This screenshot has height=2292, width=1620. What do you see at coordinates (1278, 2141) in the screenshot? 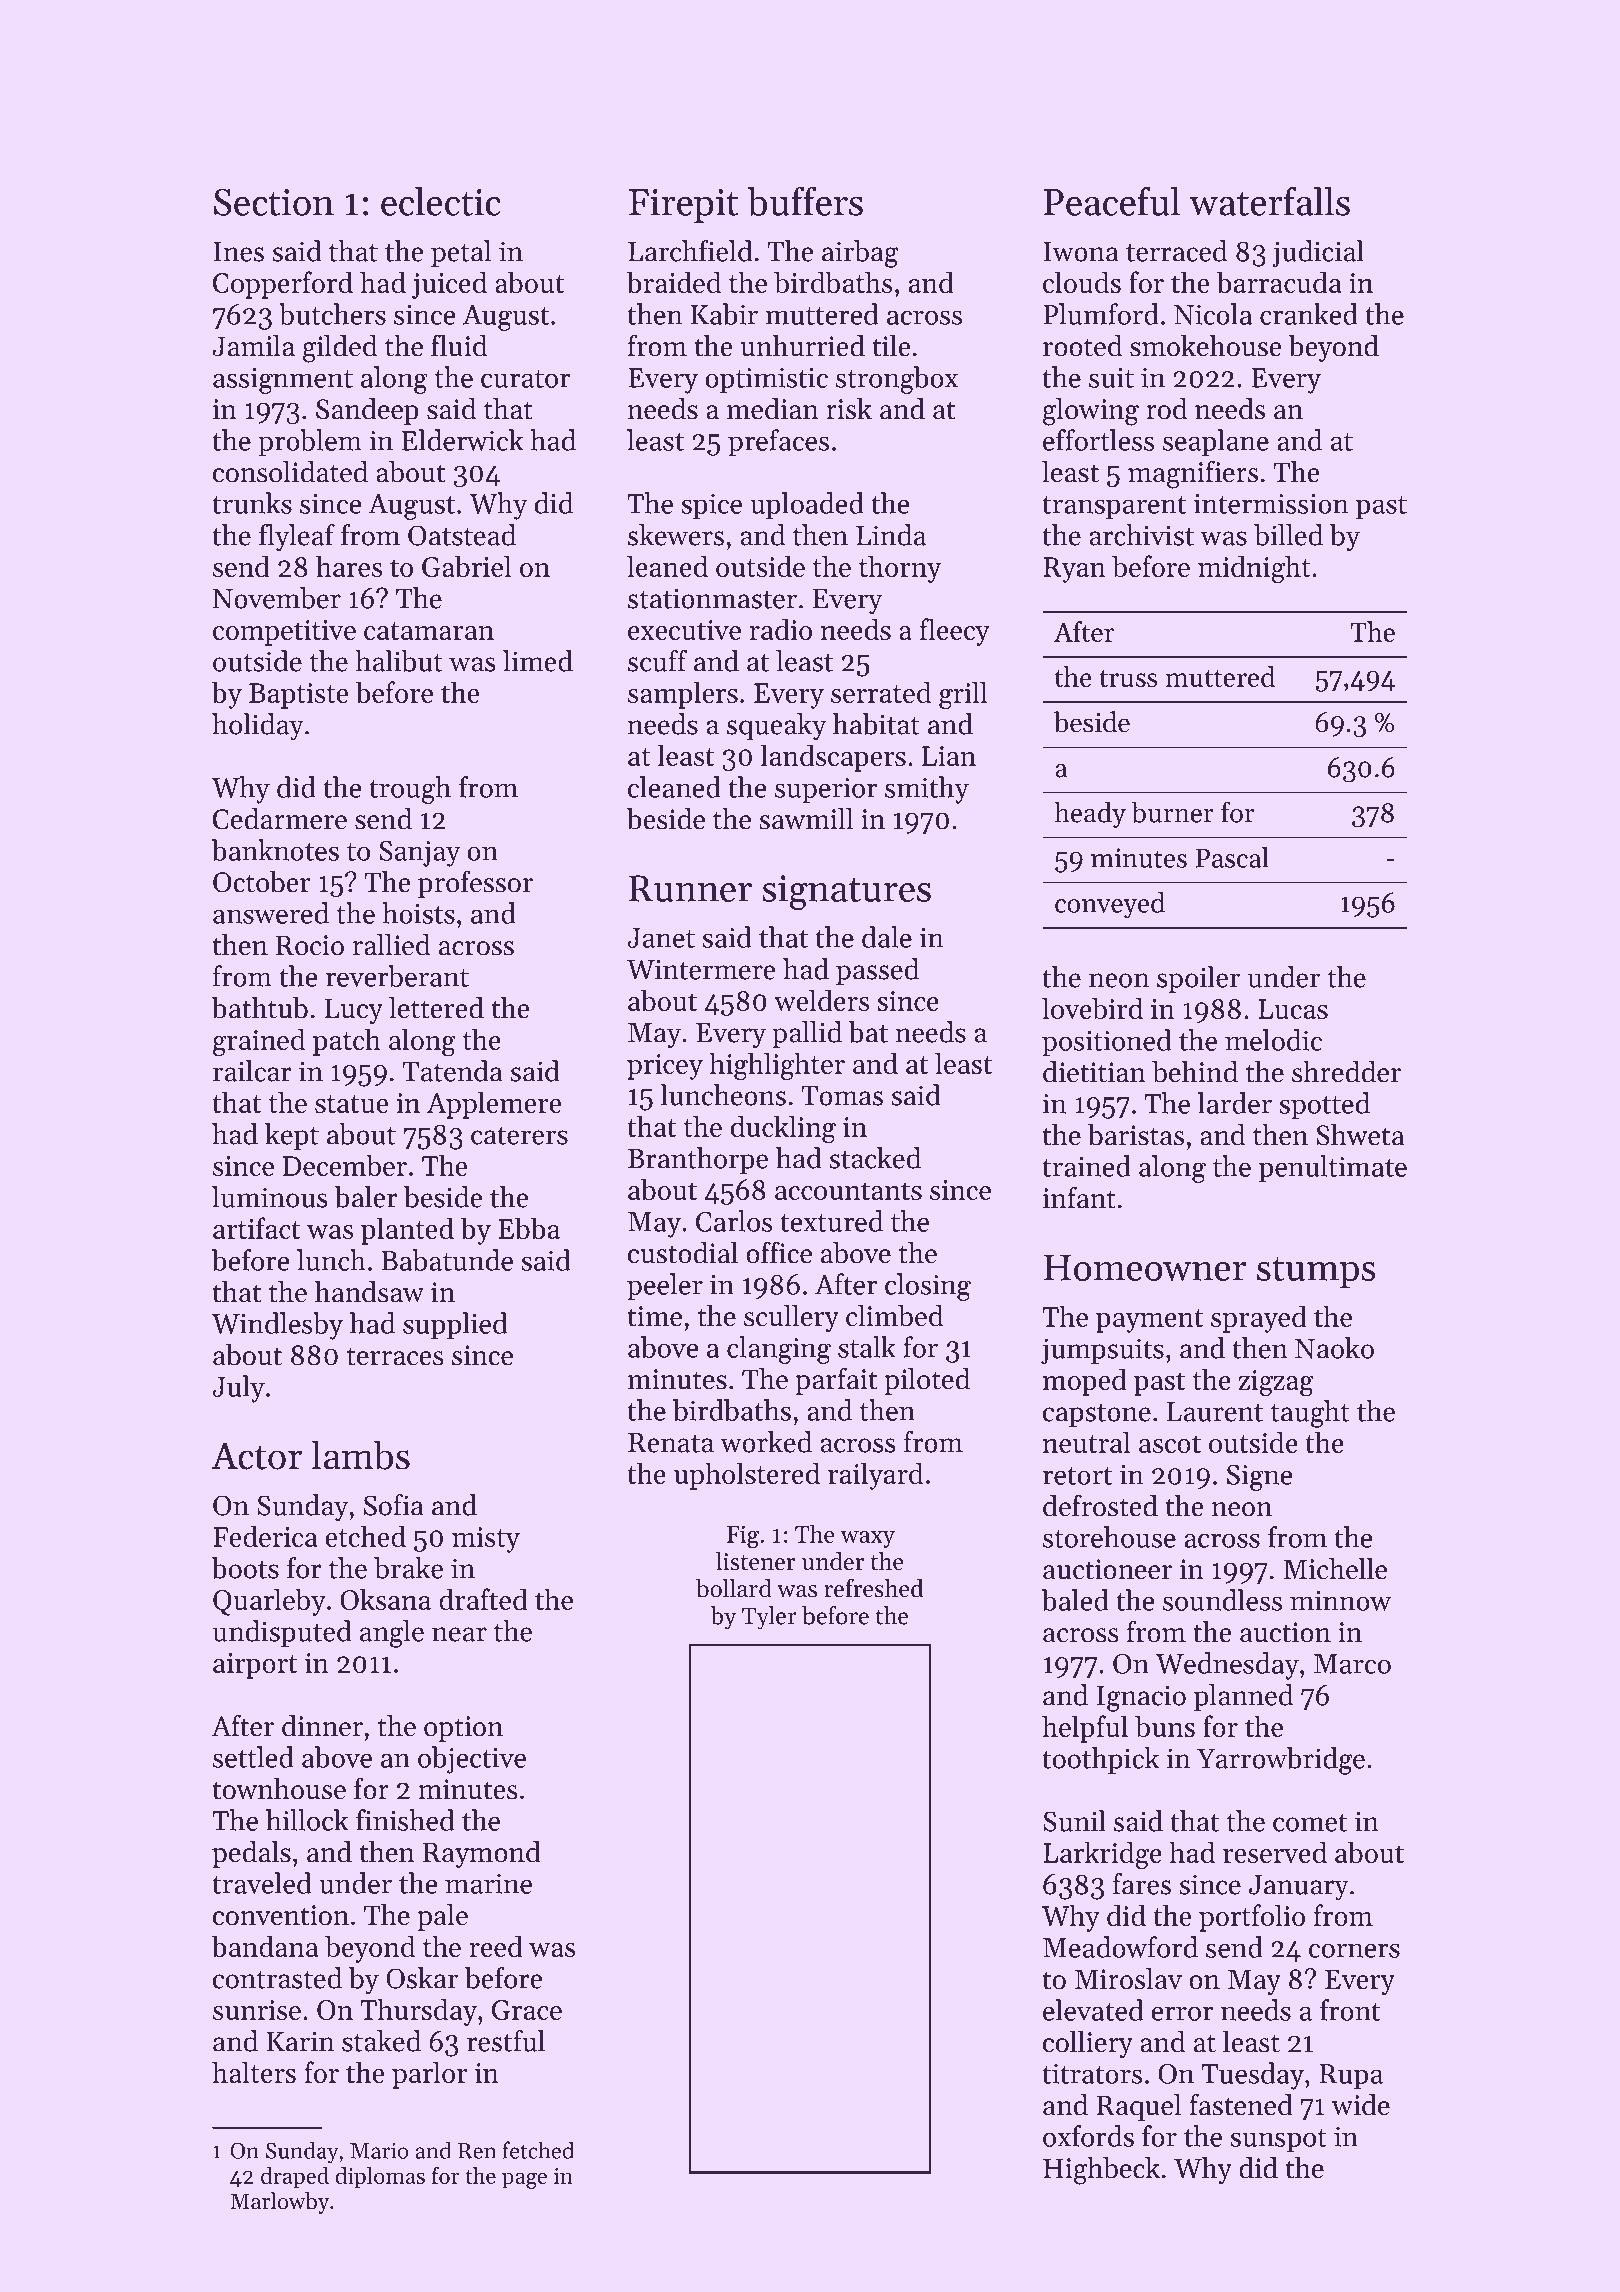
I see `sunspot` at bounding box center [1278, 2141].
